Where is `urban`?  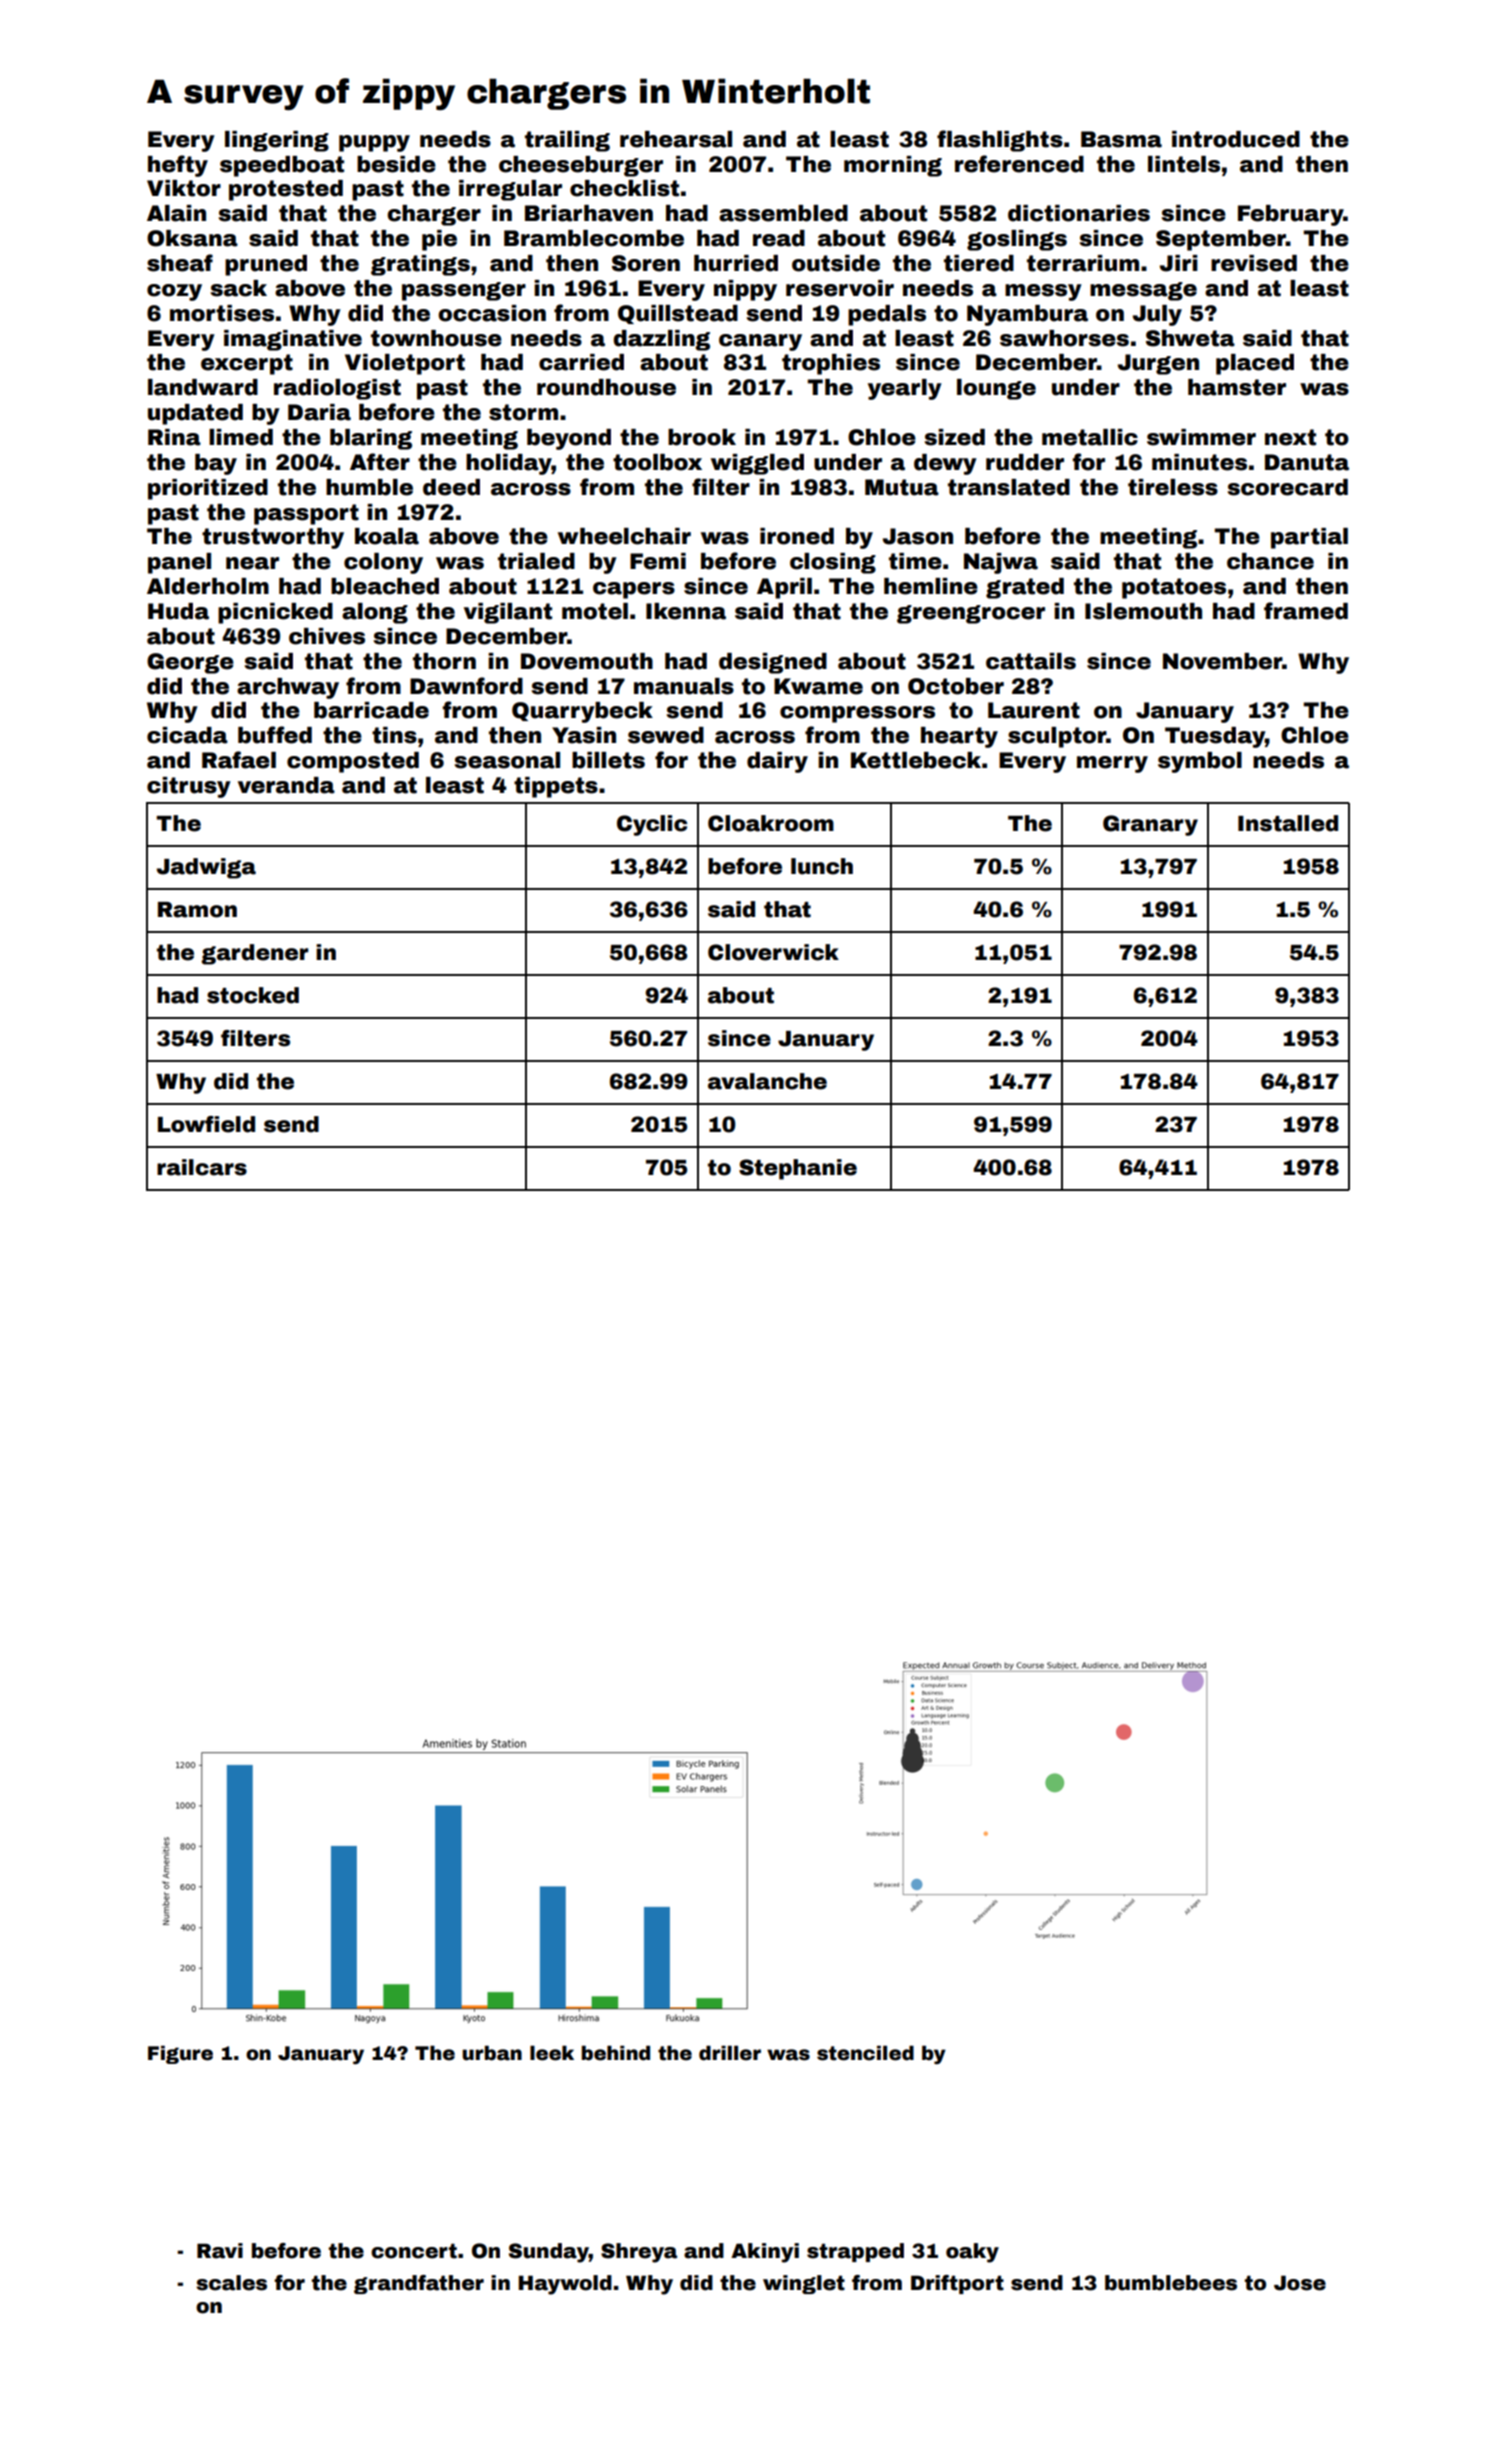 urban is located at coordinates (492, 2053).
